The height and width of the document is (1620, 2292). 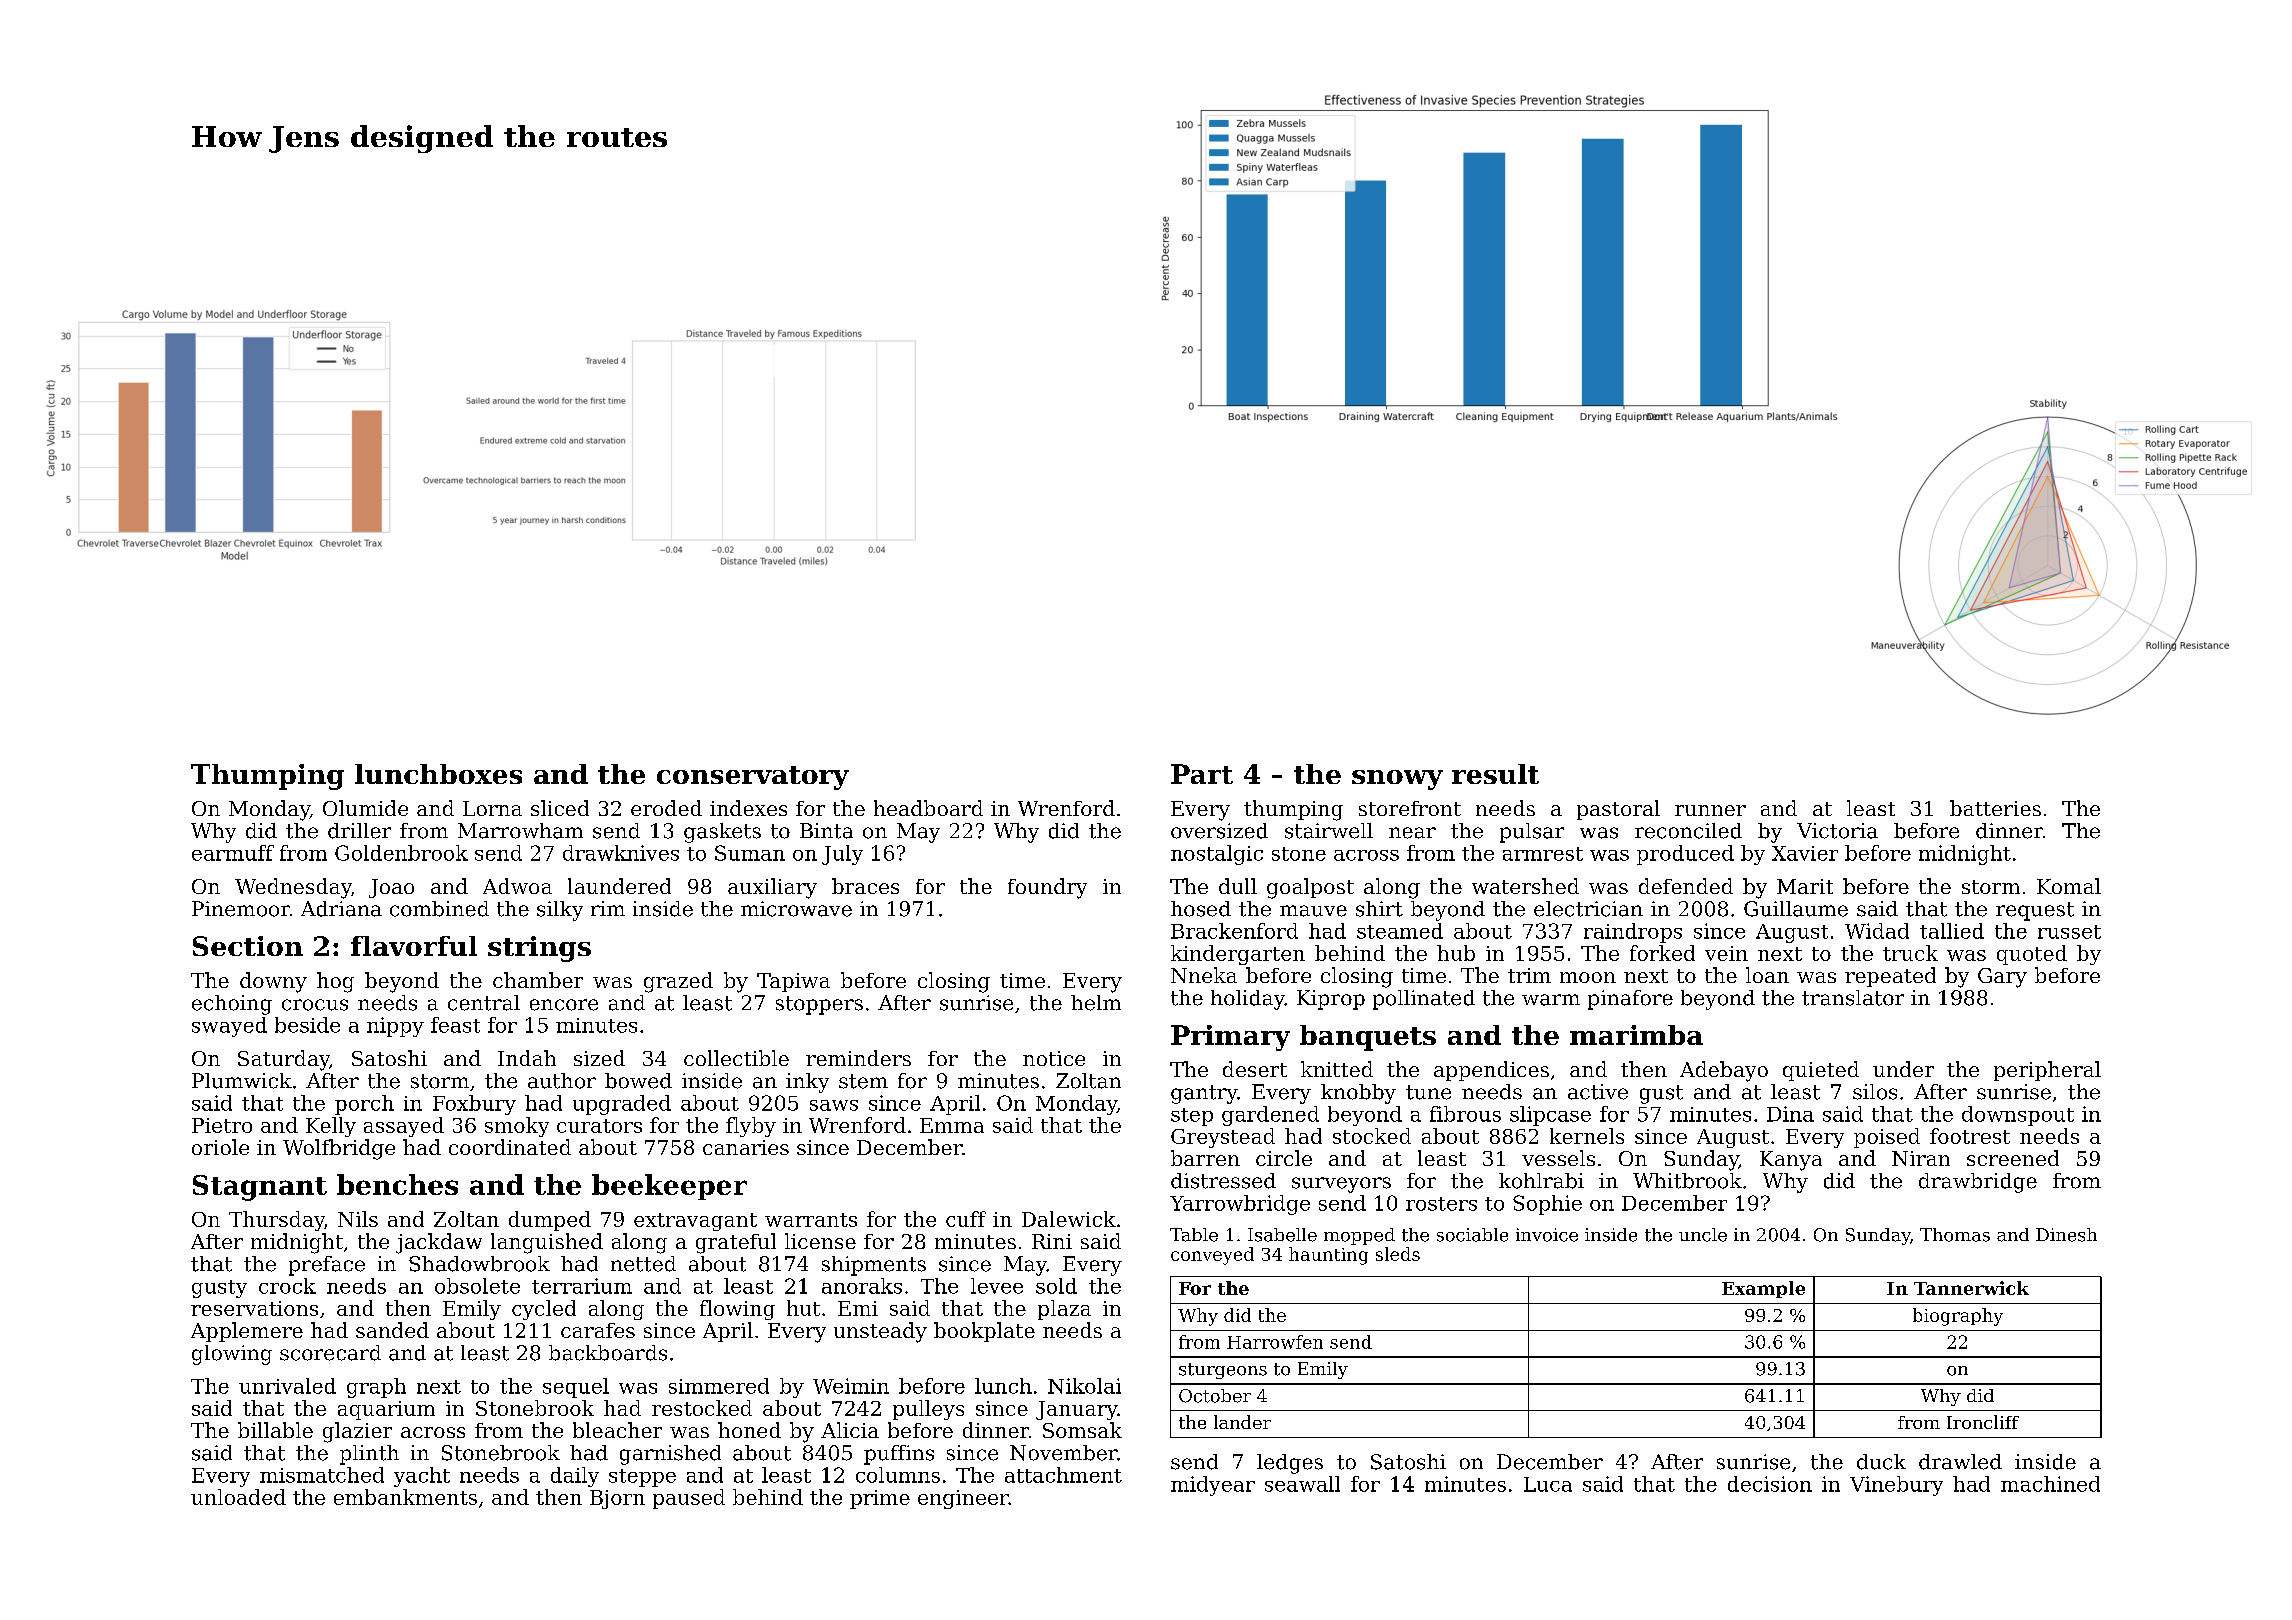 What do you see at coordinates (952, 1125) in the document?
I see `Emma` at bounding box center [952, 1125].
